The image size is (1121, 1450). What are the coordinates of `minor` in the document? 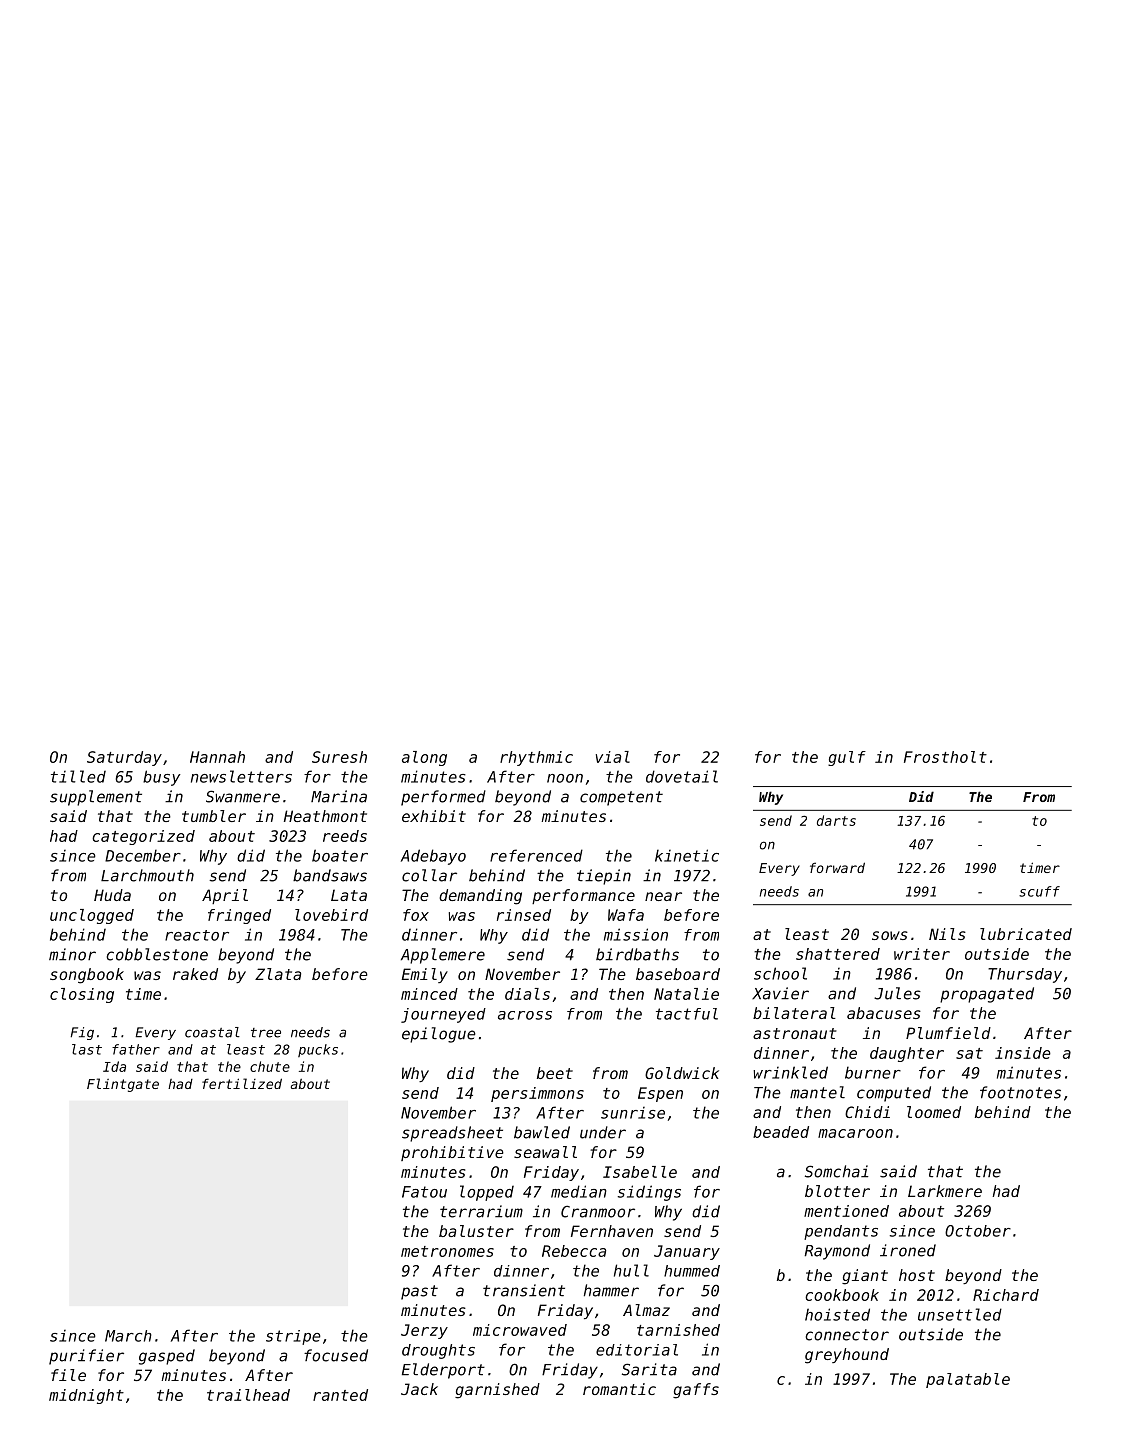 It's located at (72, 954).
